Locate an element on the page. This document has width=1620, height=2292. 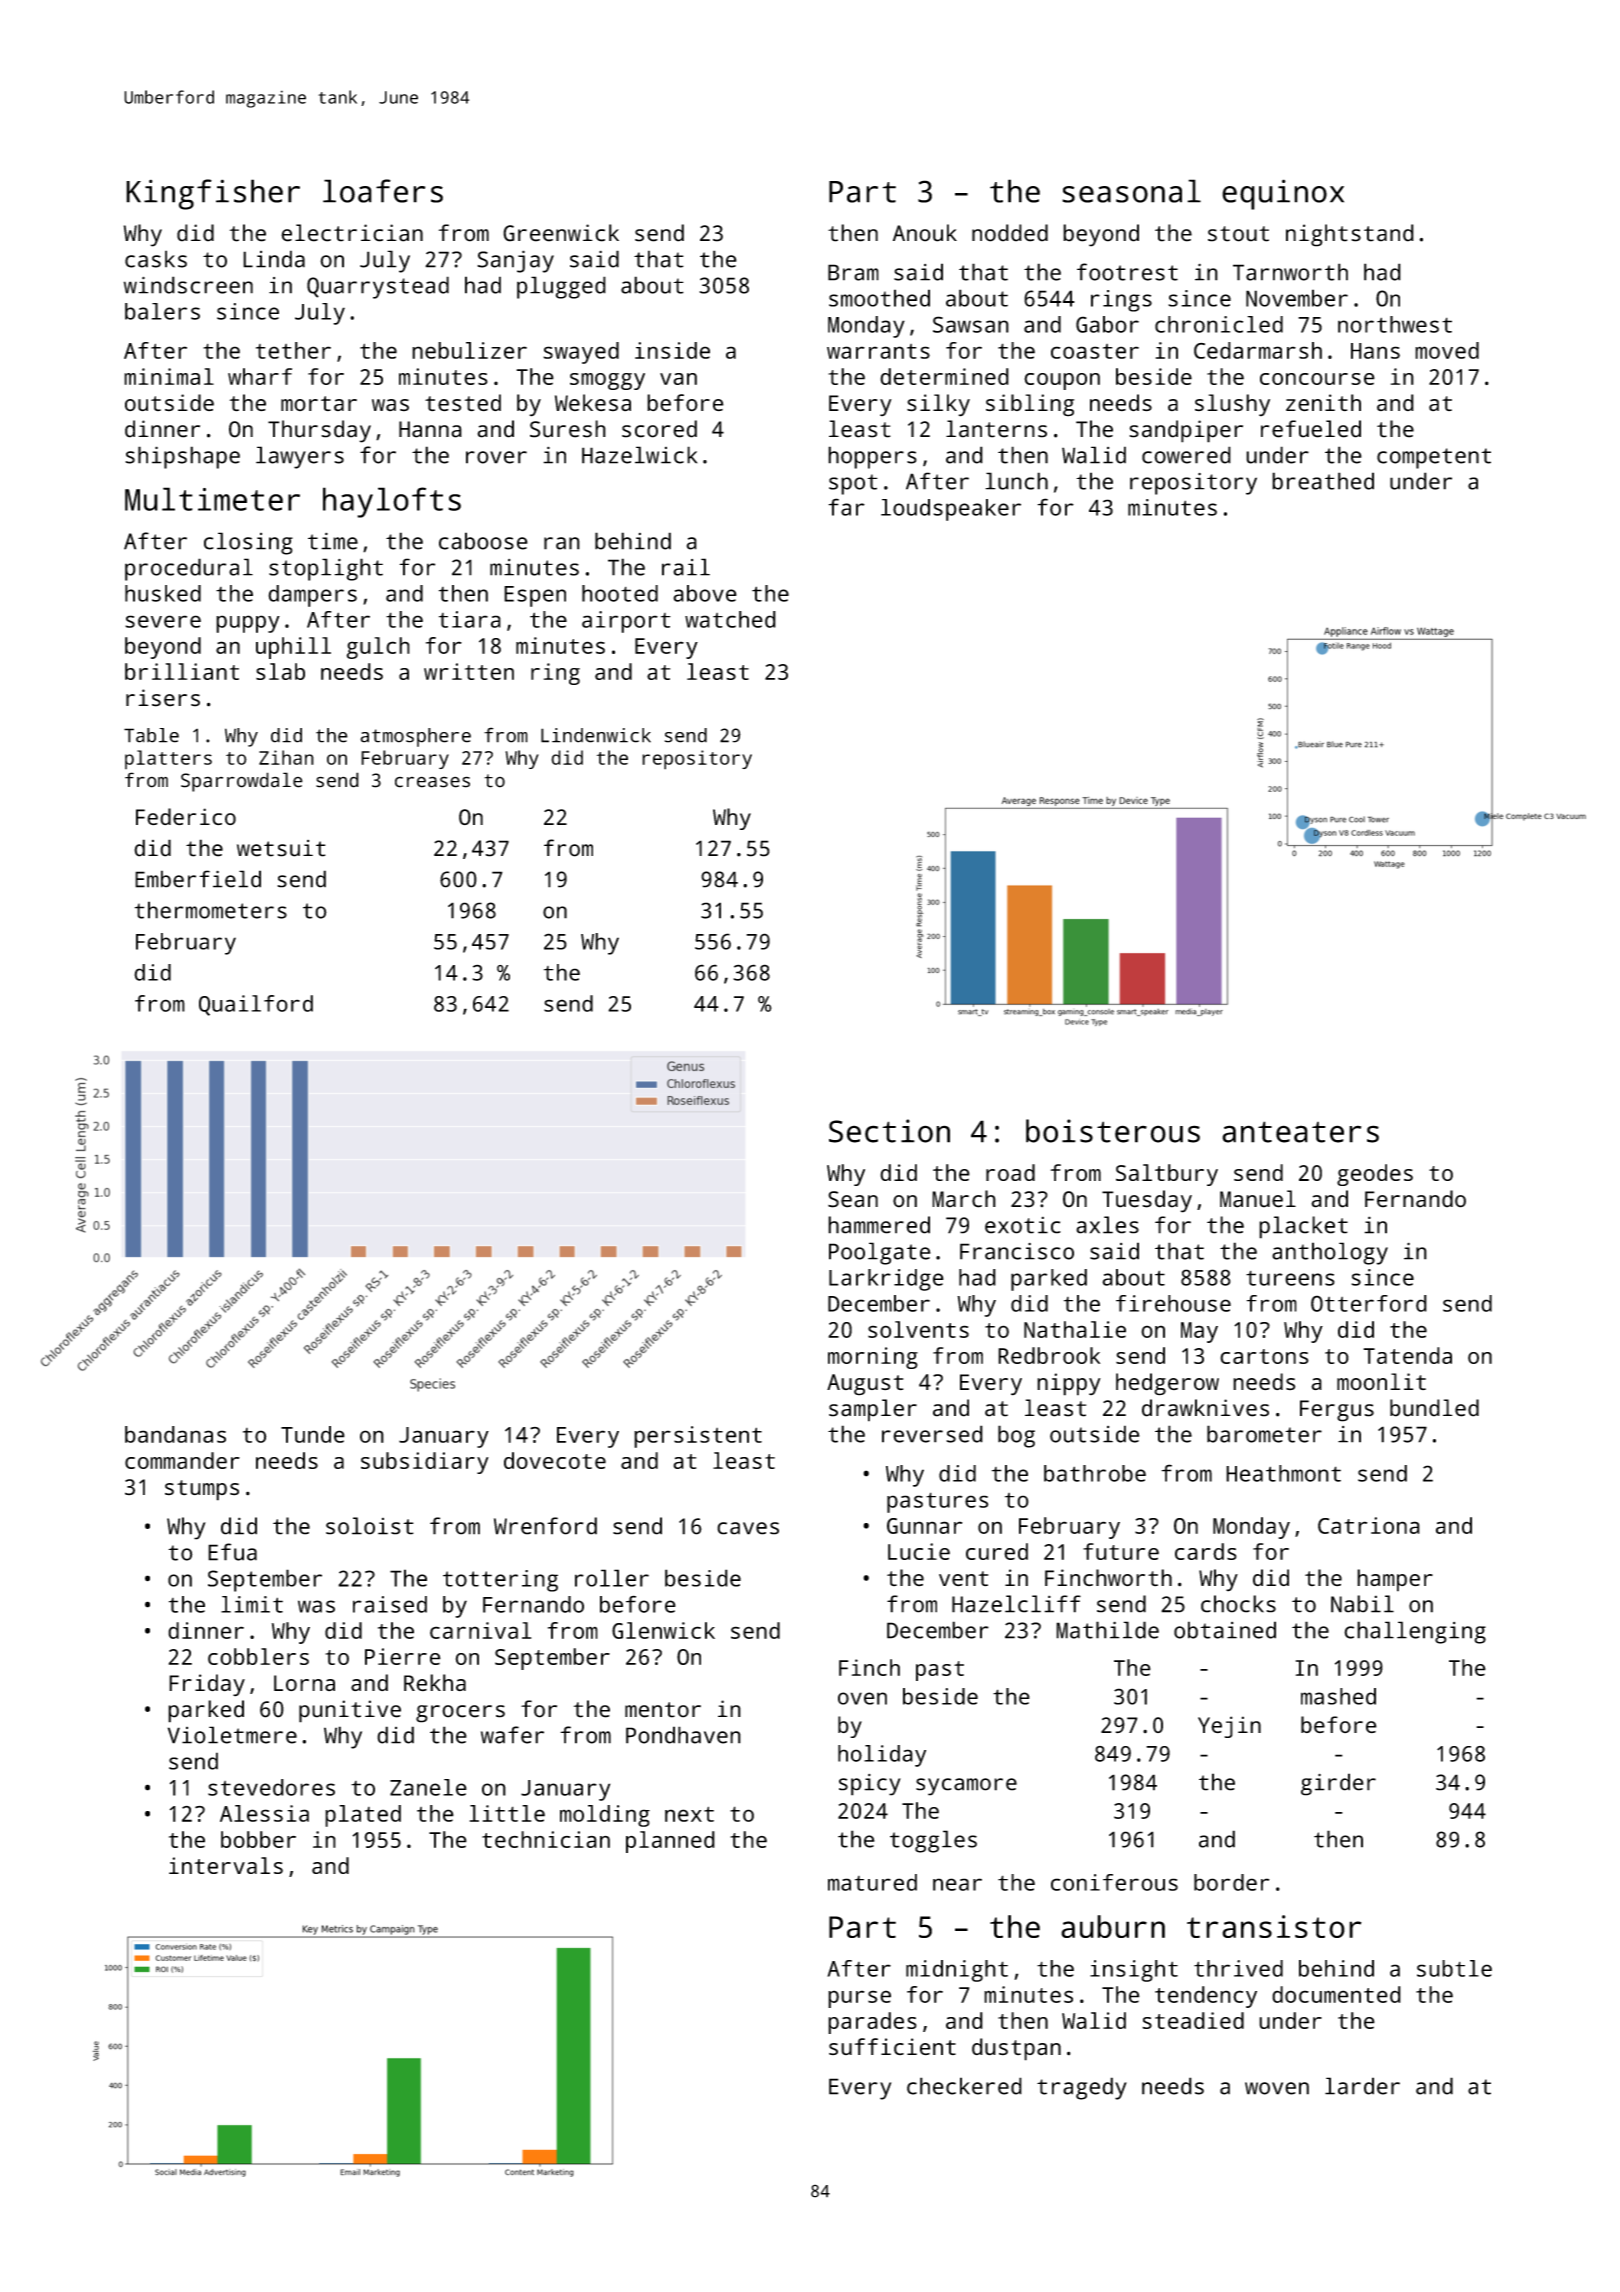
persistent is located at coordinates (698, 1437).
